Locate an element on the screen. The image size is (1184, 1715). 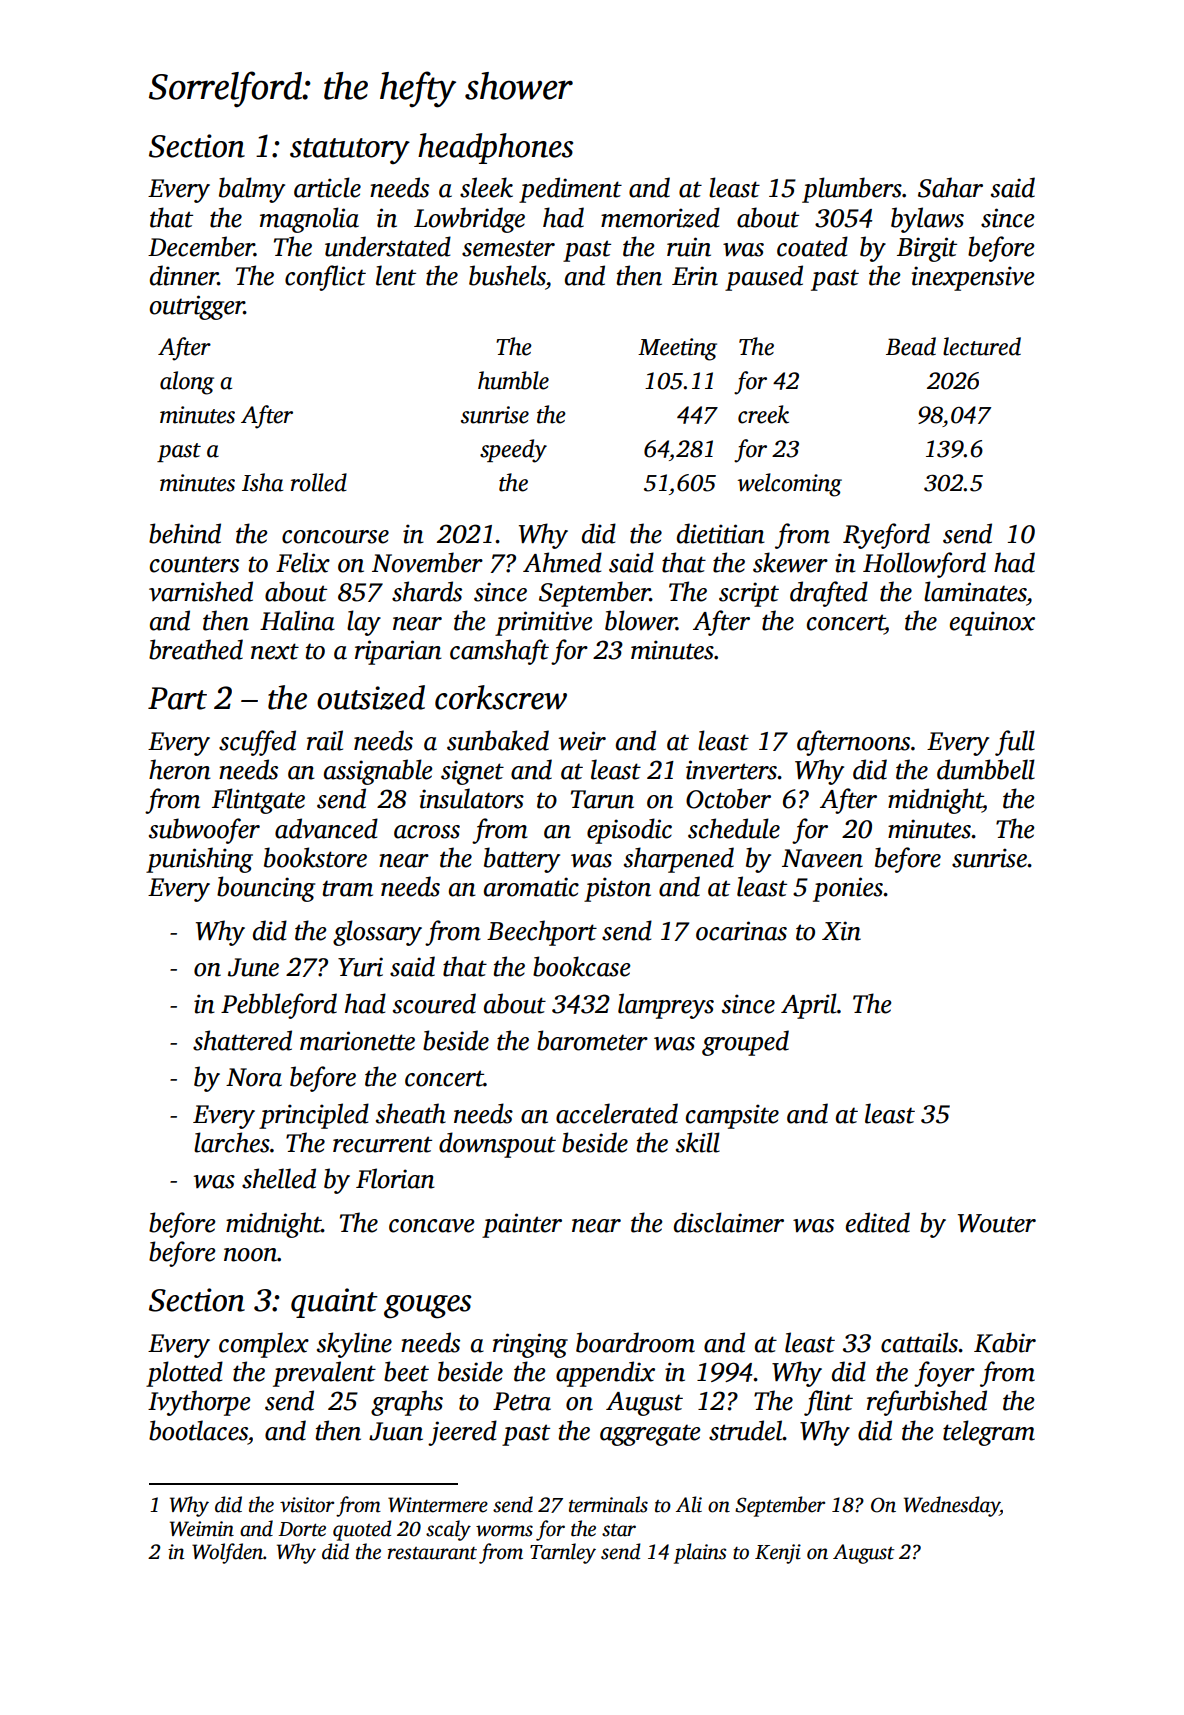
camshaft is located at coordinates (499, 652).
